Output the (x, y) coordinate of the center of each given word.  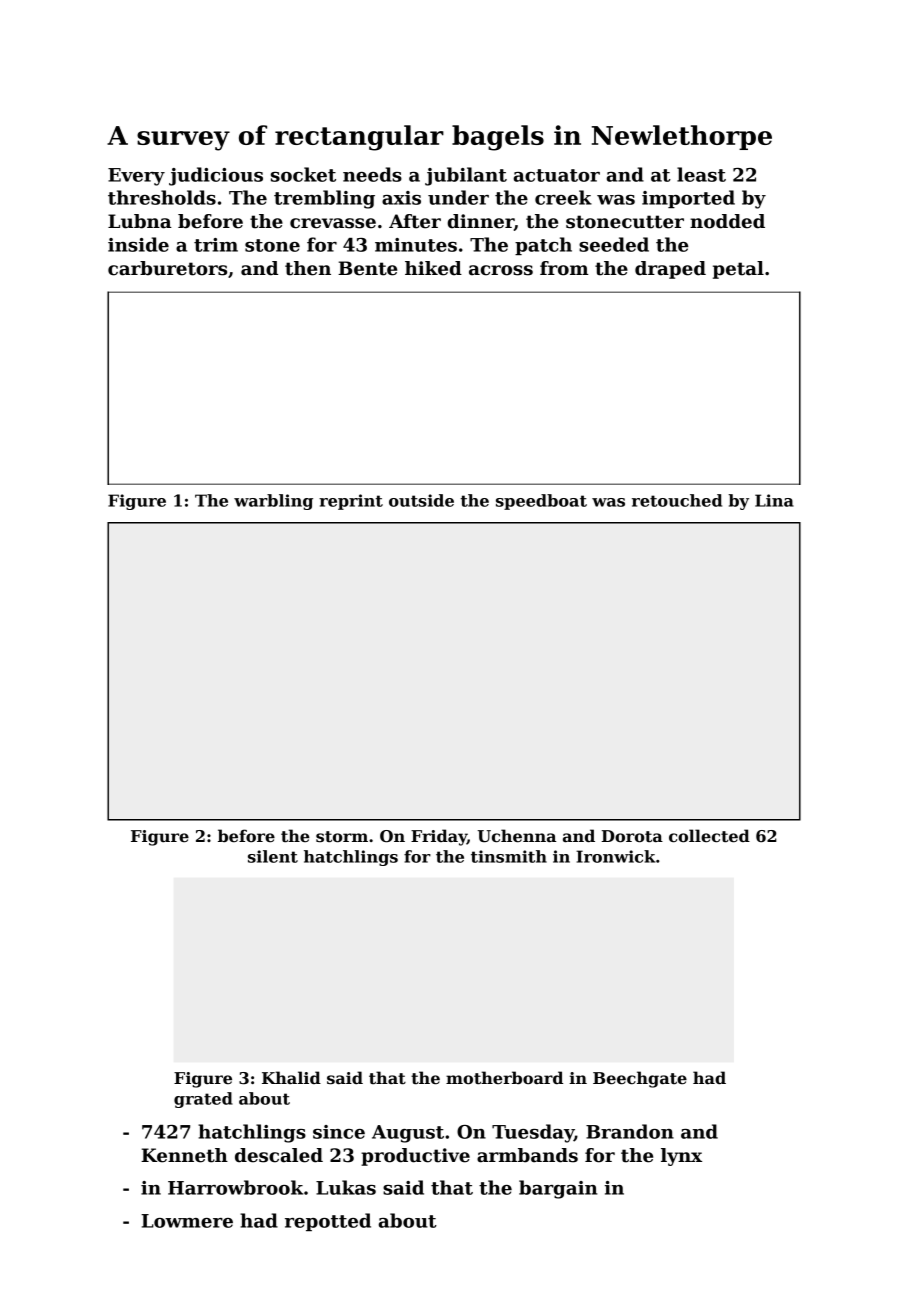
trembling (324, 199)
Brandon (630, 1131)
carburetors (167, 268)
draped (670, 270)
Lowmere (187, 1221)
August (408, 1134)
